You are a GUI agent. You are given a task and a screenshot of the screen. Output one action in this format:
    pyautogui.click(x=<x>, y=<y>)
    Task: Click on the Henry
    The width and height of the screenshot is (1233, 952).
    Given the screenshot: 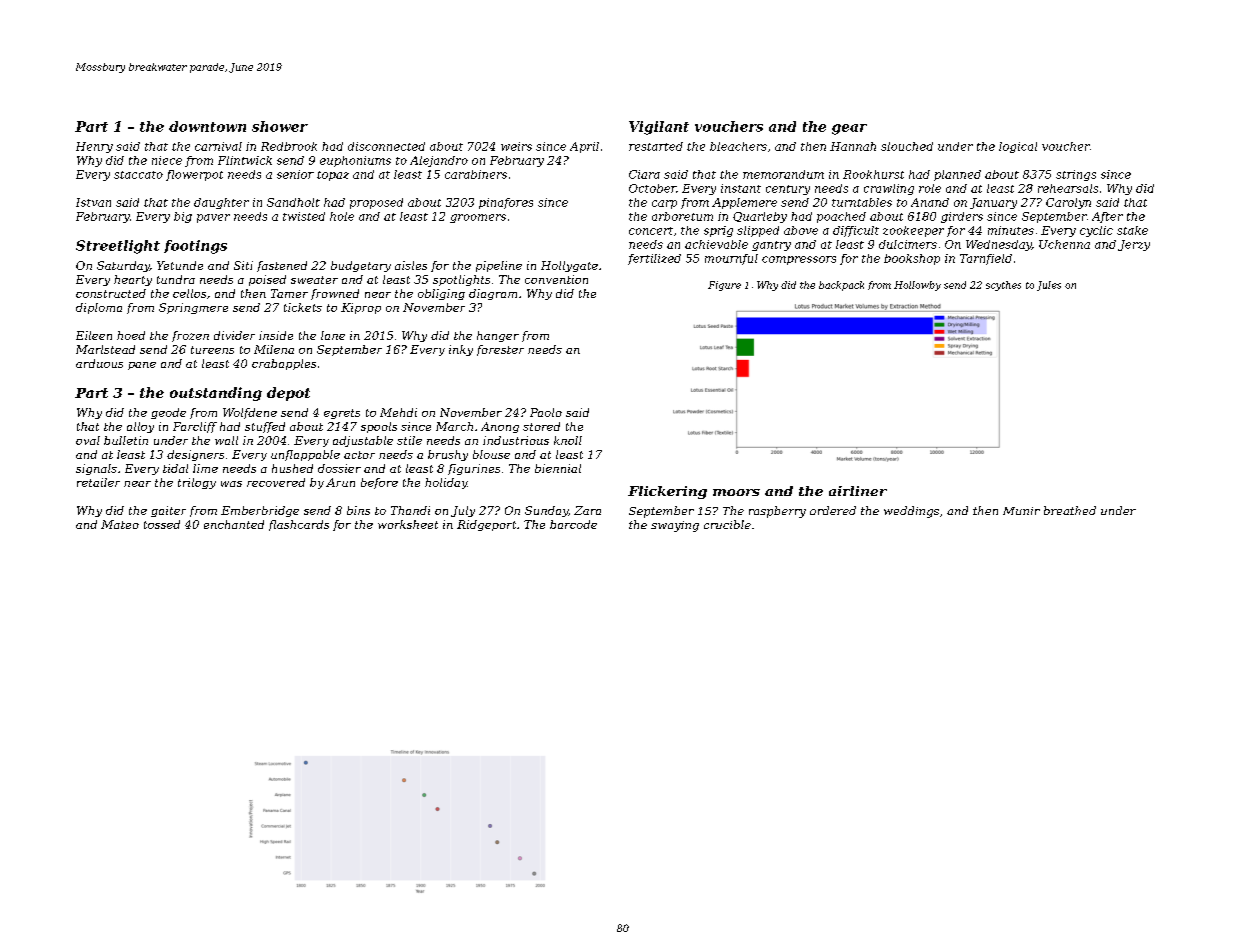 What is the action you would take?
    pyautogui.click(x=94, y=147)
